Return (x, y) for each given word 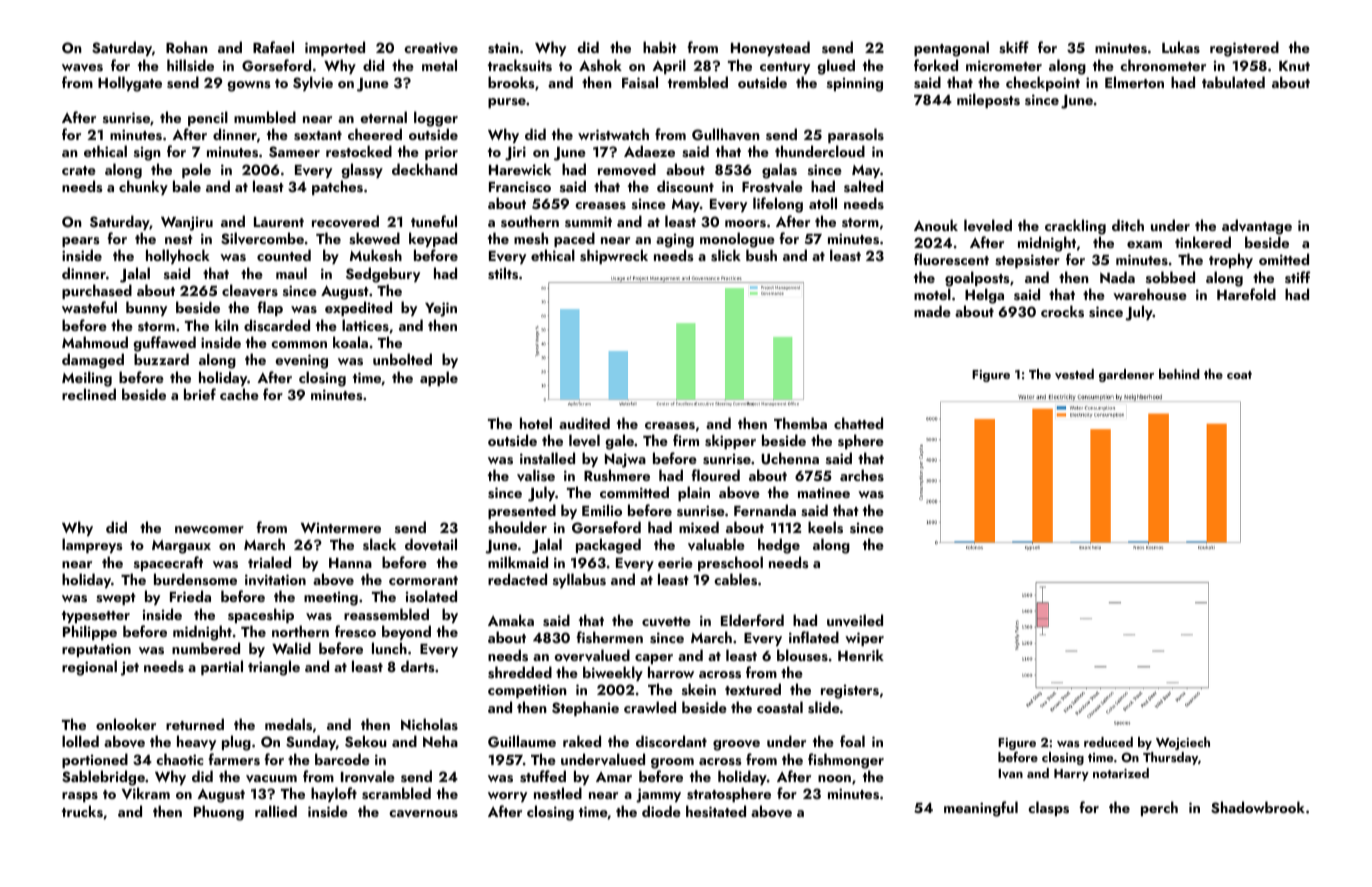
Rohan (187, 47)
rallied (276, 811)
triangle (274, 668)
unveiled (855, 620)
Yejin (441, 309)
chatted (858, 423)
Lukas (1181, 47)
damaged (93, 361)
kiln (227, 325)
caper (654, 659)
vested (1074, 374)
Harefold (1246, 294)
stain (503, 48)
